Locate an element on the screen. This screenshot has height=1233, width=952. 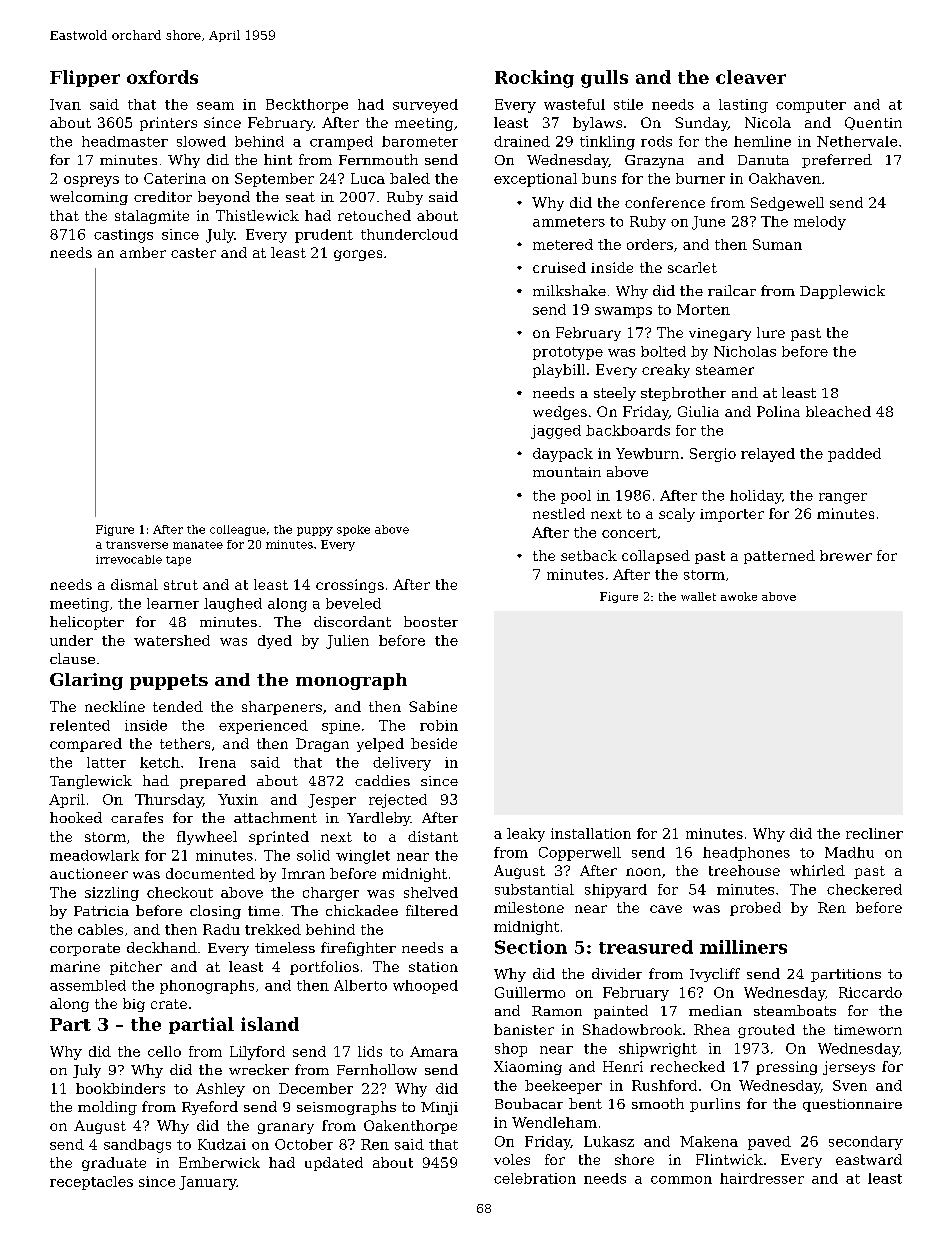
Flipper is located at coordinates (85, 78).
